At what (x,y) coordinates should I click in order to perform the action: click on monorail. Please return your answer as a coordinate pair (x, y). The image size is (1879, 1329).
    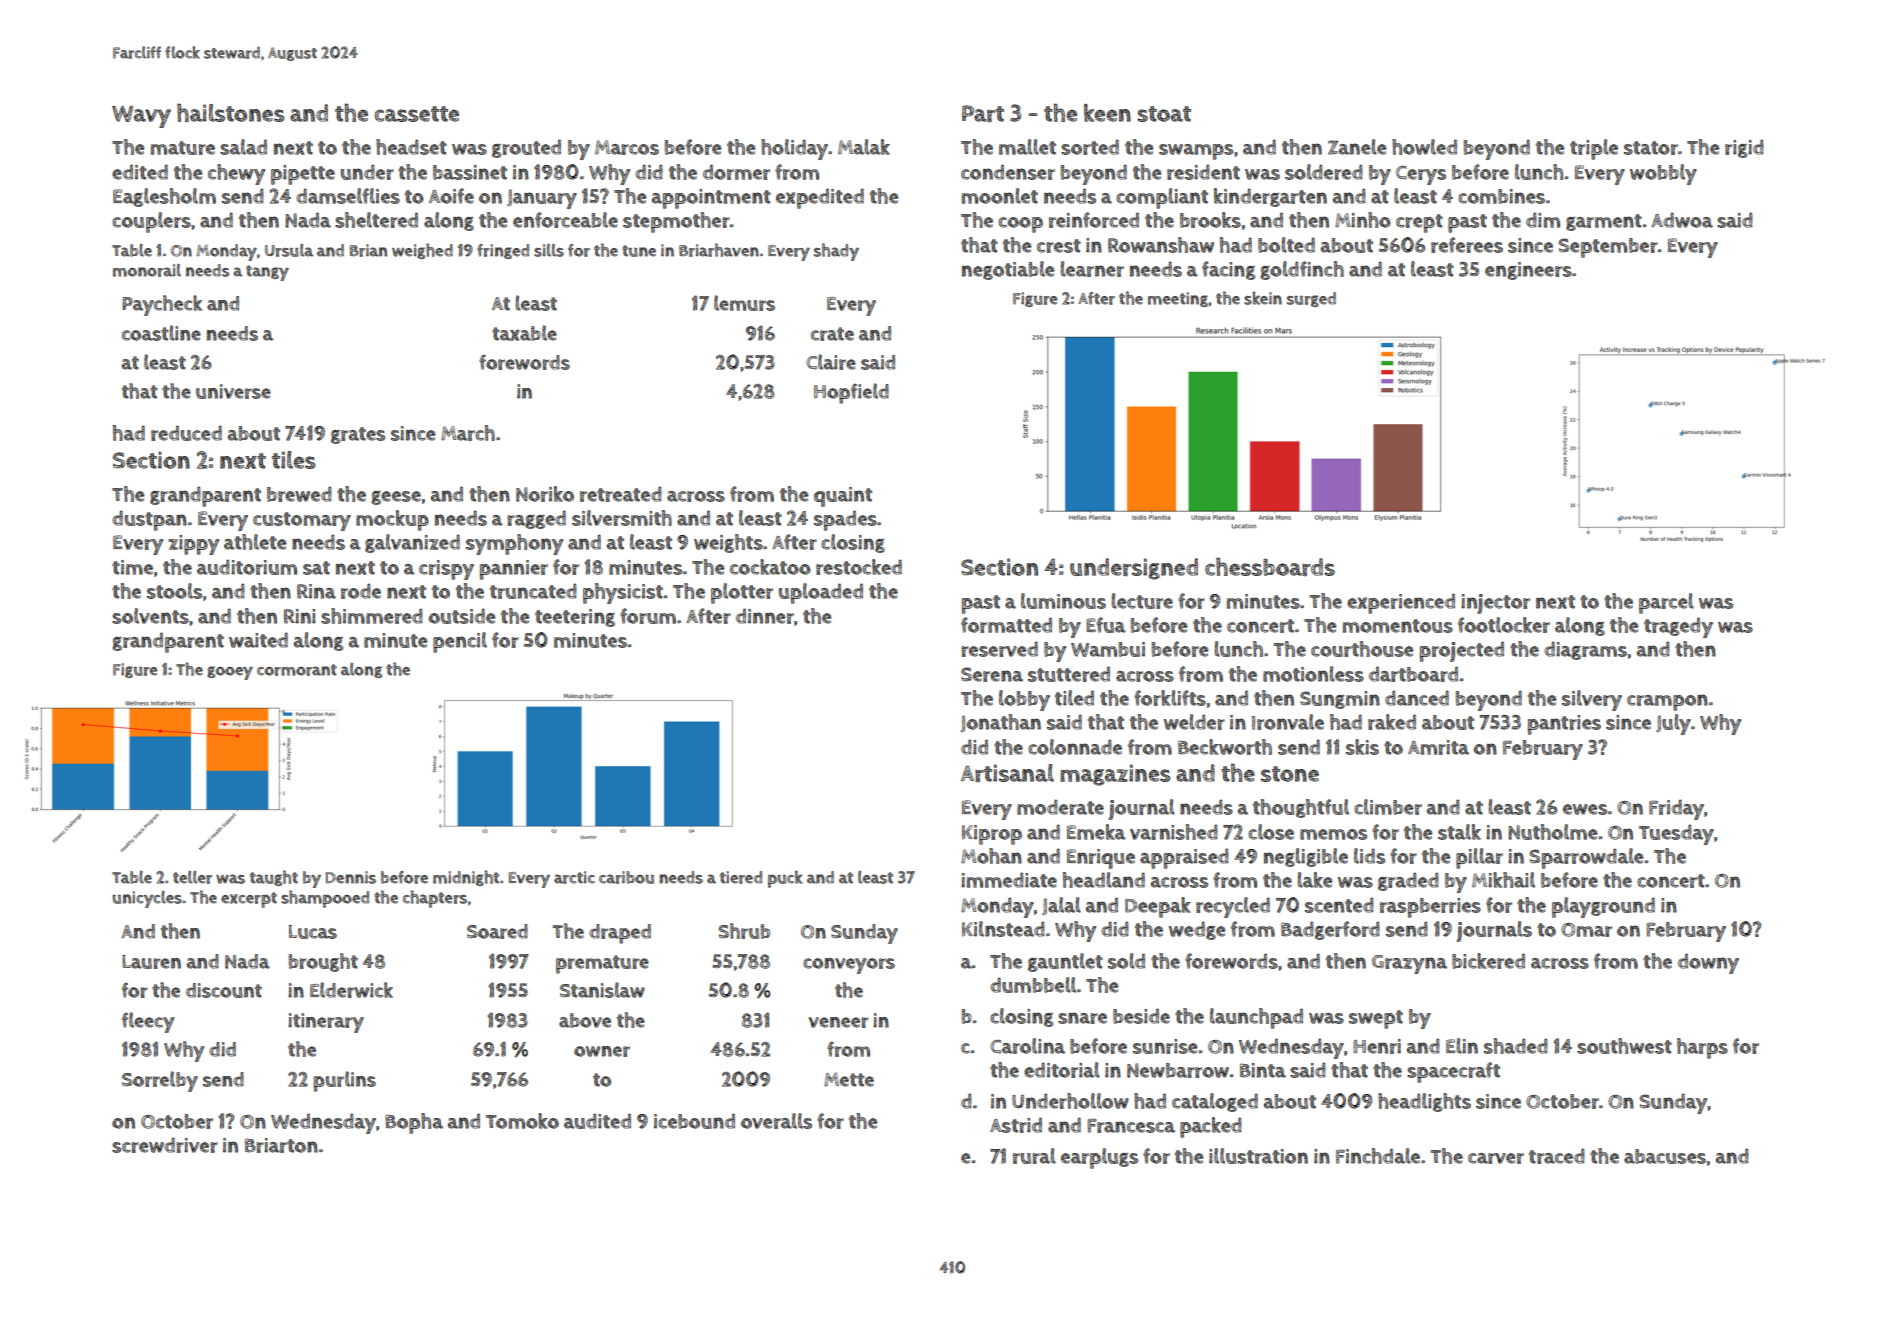
    Looking at the image, I should click on (147, 270).
